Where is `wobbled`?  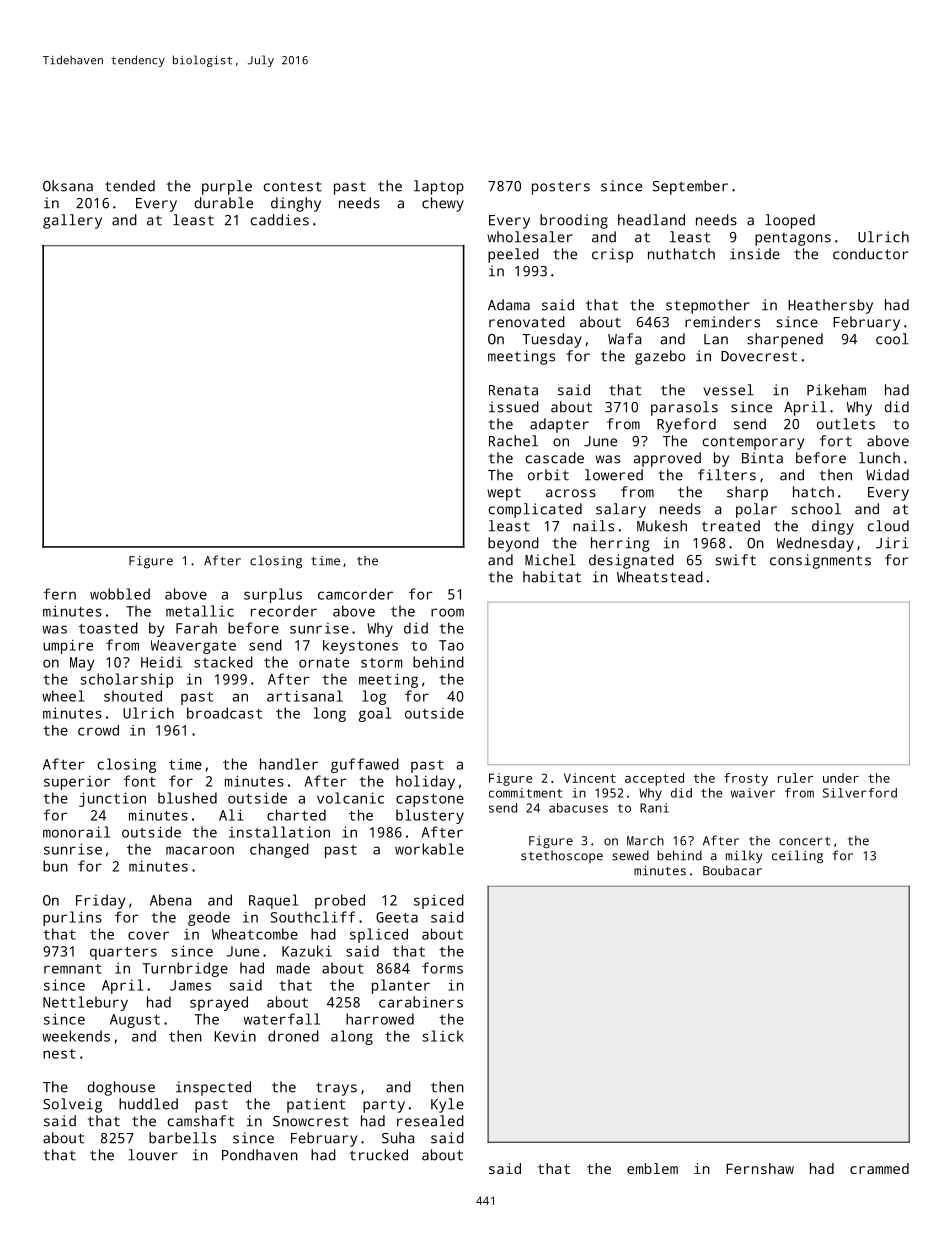
wobbled is located at coordinates (120, 594).
